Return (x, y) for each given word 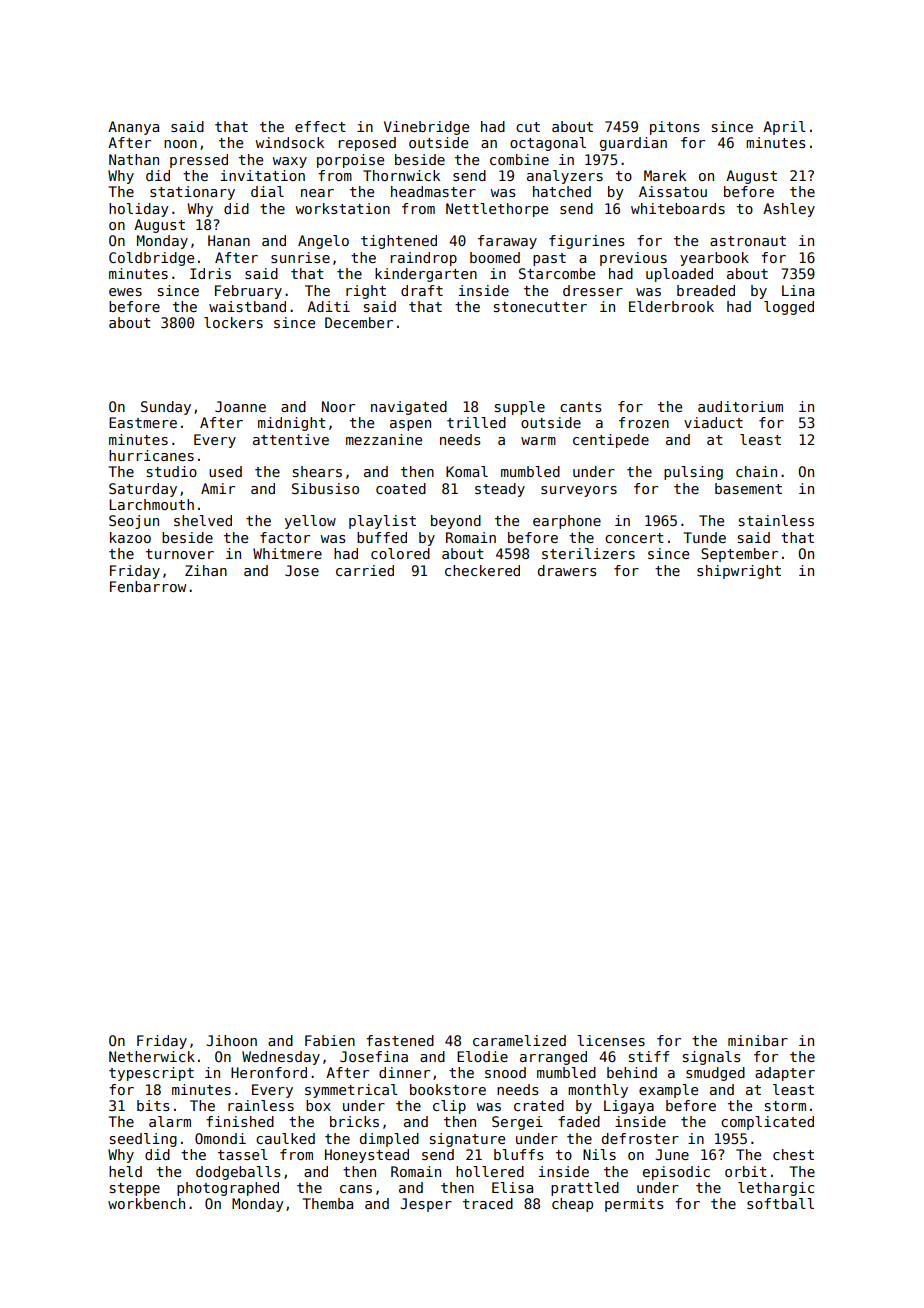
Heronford (269, 1072)
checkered (482, 570)
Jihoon (231, 1040)
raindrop (424, 259)
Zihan (206, 570)
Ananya (133, 128)
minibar (758, 1040)
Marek (665, 175)
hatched (562, 191)
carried (365, 570)
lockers (233, 322)
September (739, 555)
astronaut (748, 241)
